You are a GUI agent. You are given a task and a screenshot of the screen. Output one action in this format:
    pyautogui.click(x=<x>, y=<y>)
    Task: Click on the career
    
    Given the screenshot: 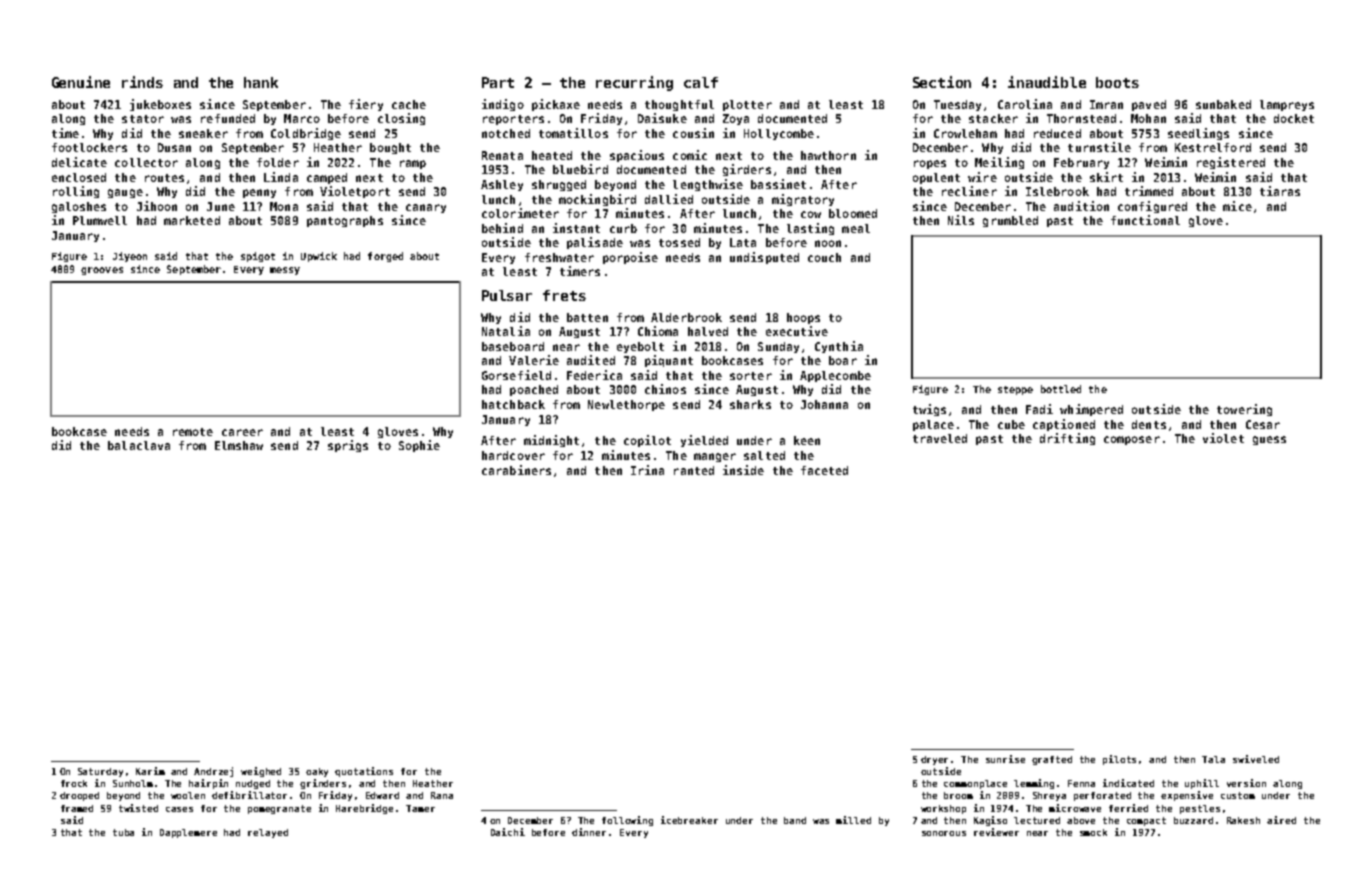 What is the action you would take?
    pyautogui.click(x=242, y=432)
